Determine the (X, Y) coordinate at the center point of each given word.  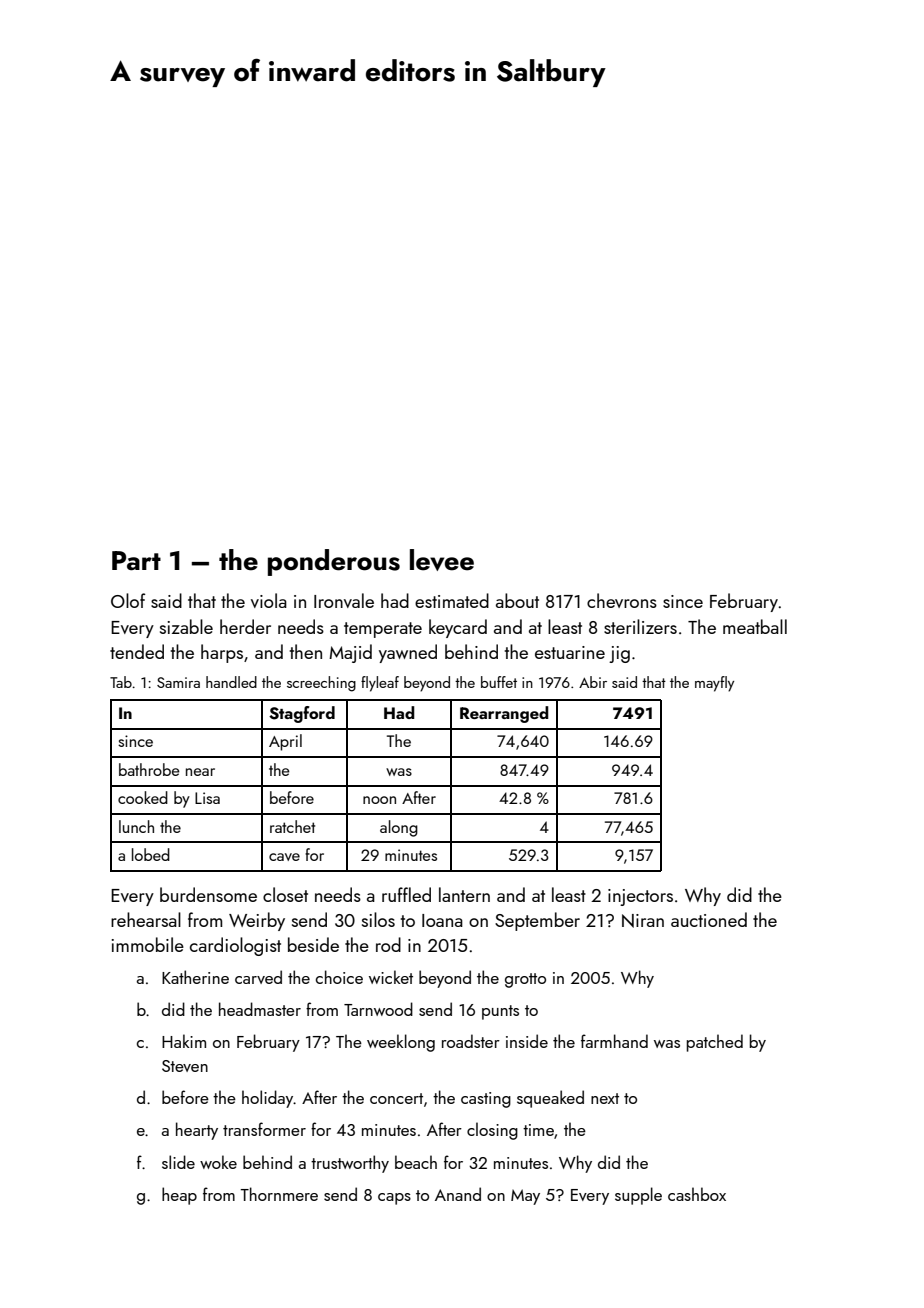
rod (388, 944)
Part (136, 561)
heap (179, 1196)
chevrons (622, 600)
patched (715, 1043)
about (517, 600)
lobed (151, 854)
